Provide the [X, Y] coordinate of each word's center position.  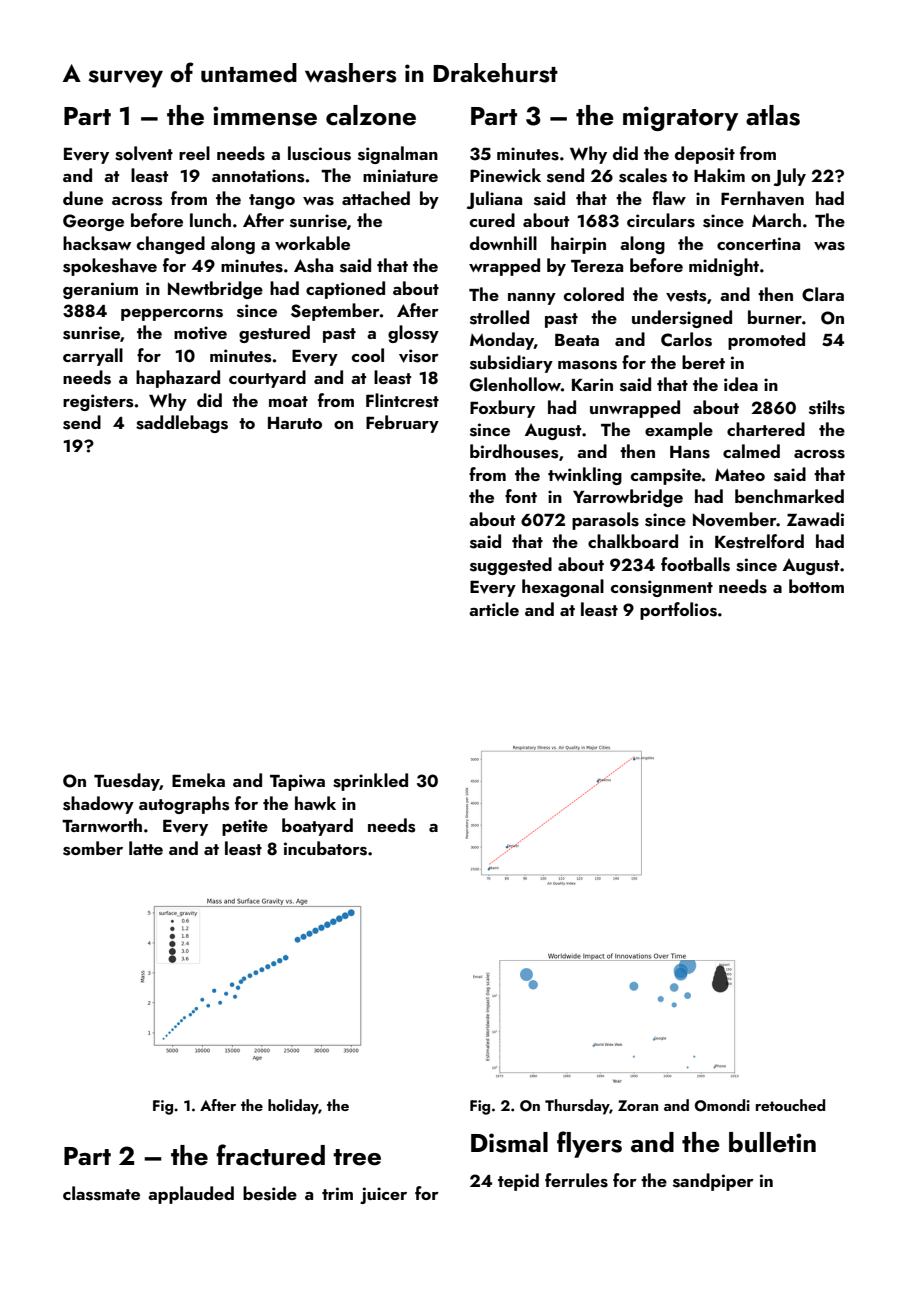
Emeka [198, 780]
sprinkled [370, 782]
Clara [823, 294]
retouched [790, 1105]
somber [93, 848]
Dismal [509, 1142]
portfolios [678, 611]
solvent [144, 153]
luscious [319, 153]
